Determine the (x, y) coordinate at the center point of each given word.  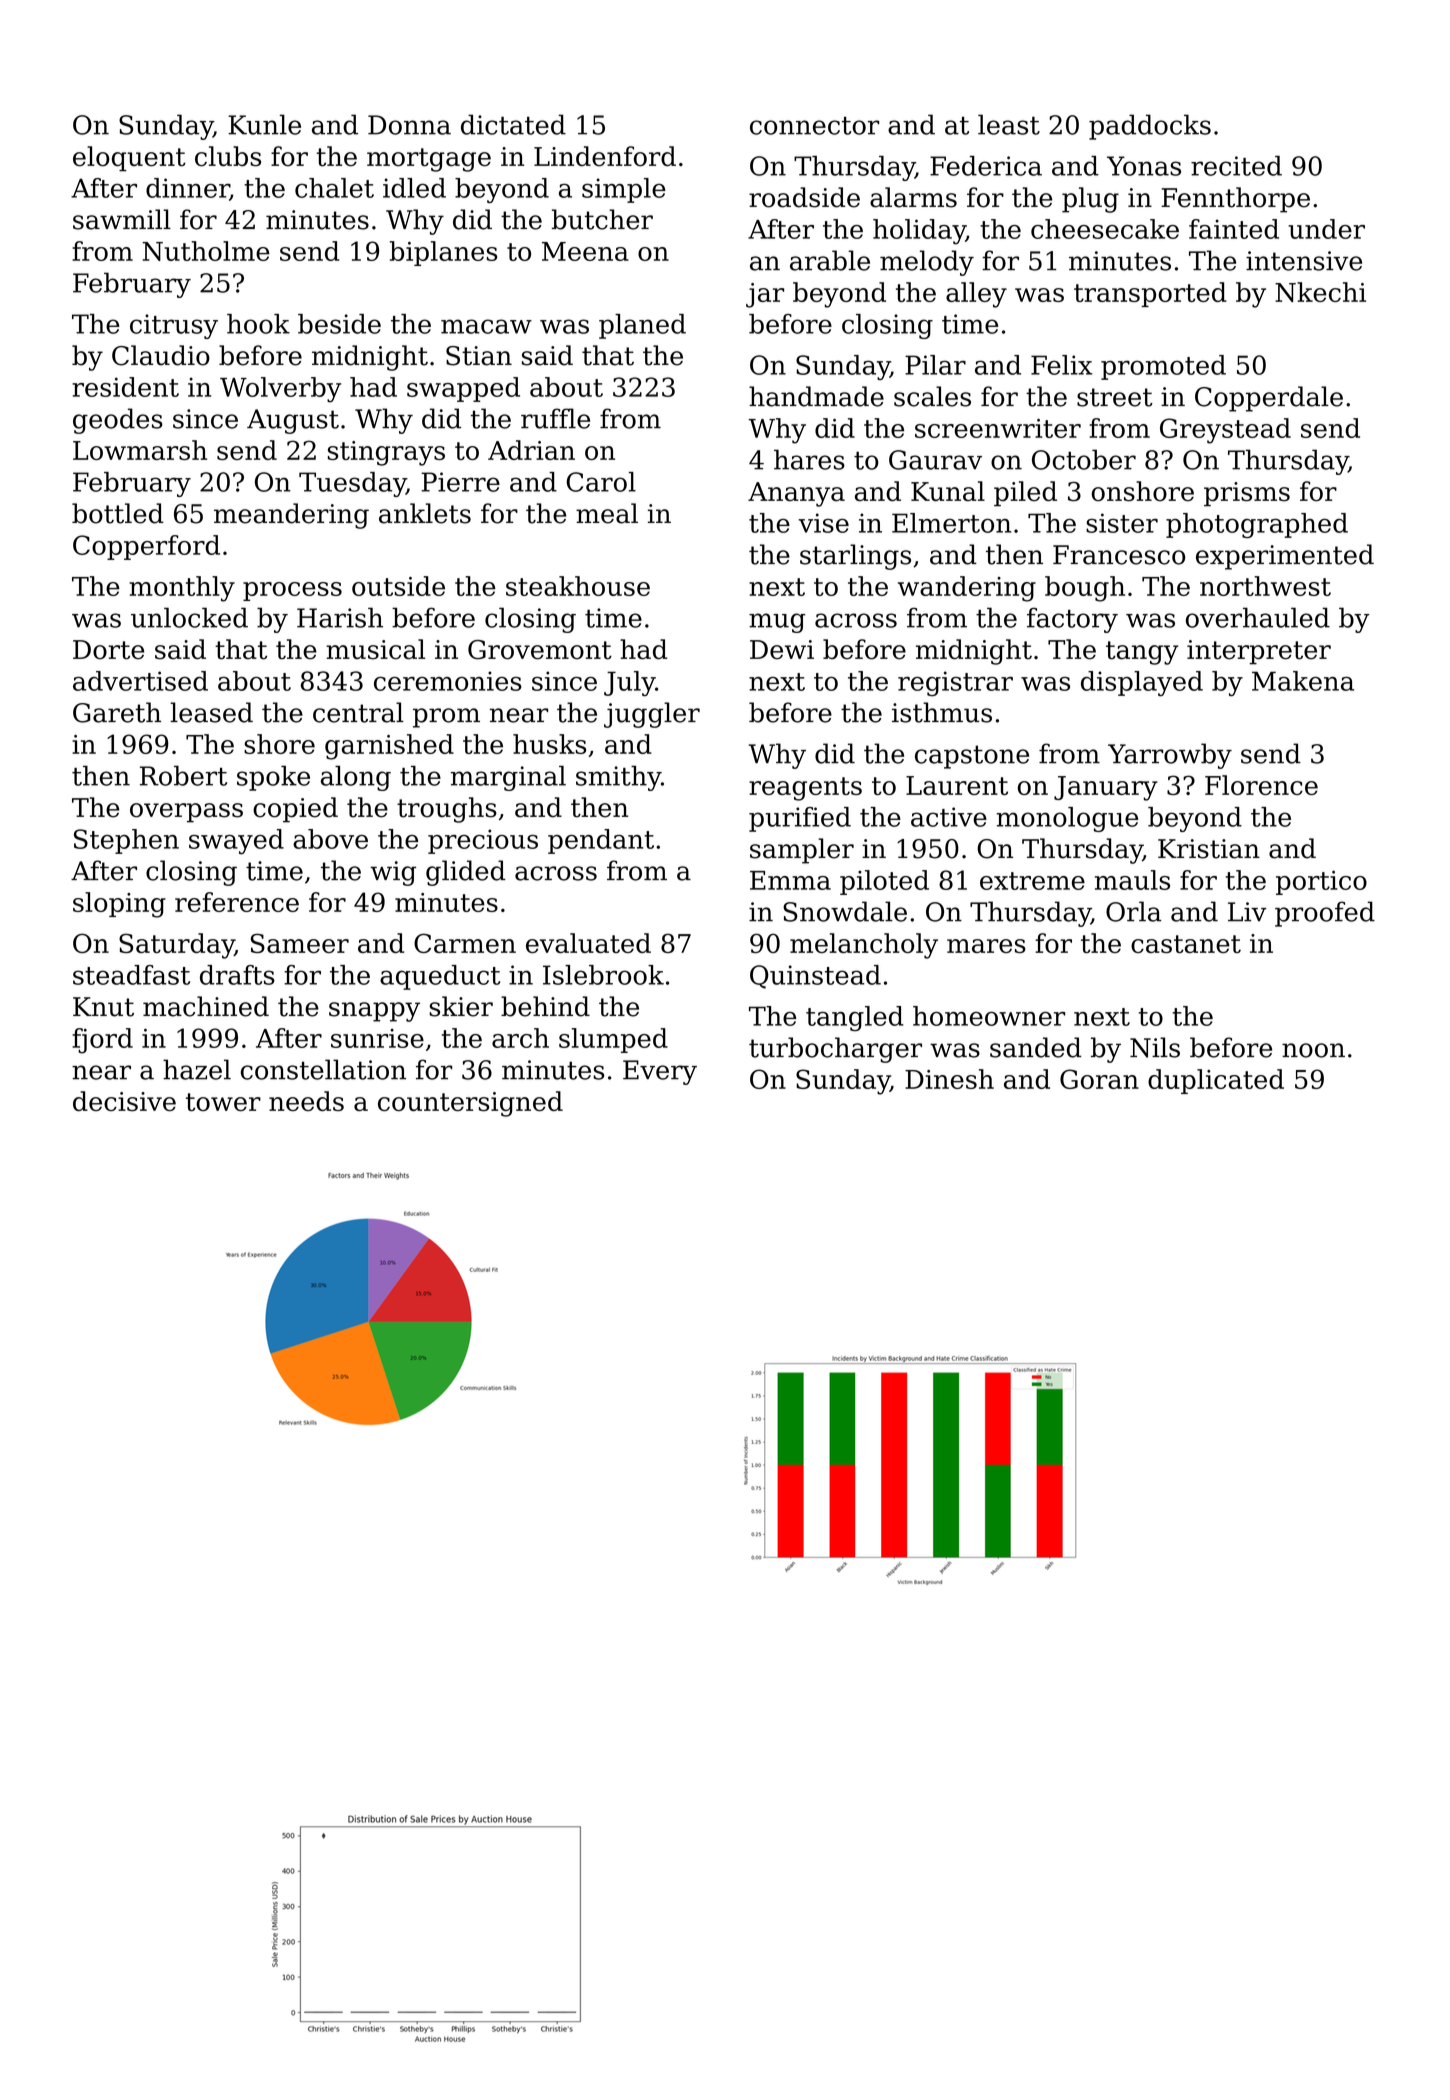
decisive (124, 1101)
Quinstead (815, 977)
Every (660, 1072)
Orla (1133, 911)
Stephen (126, 841)
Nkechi (1320, 292)
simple (624, 190)
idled (414, 188)
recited (1236, 166)
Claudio (161, 355)
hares (809, 459)
